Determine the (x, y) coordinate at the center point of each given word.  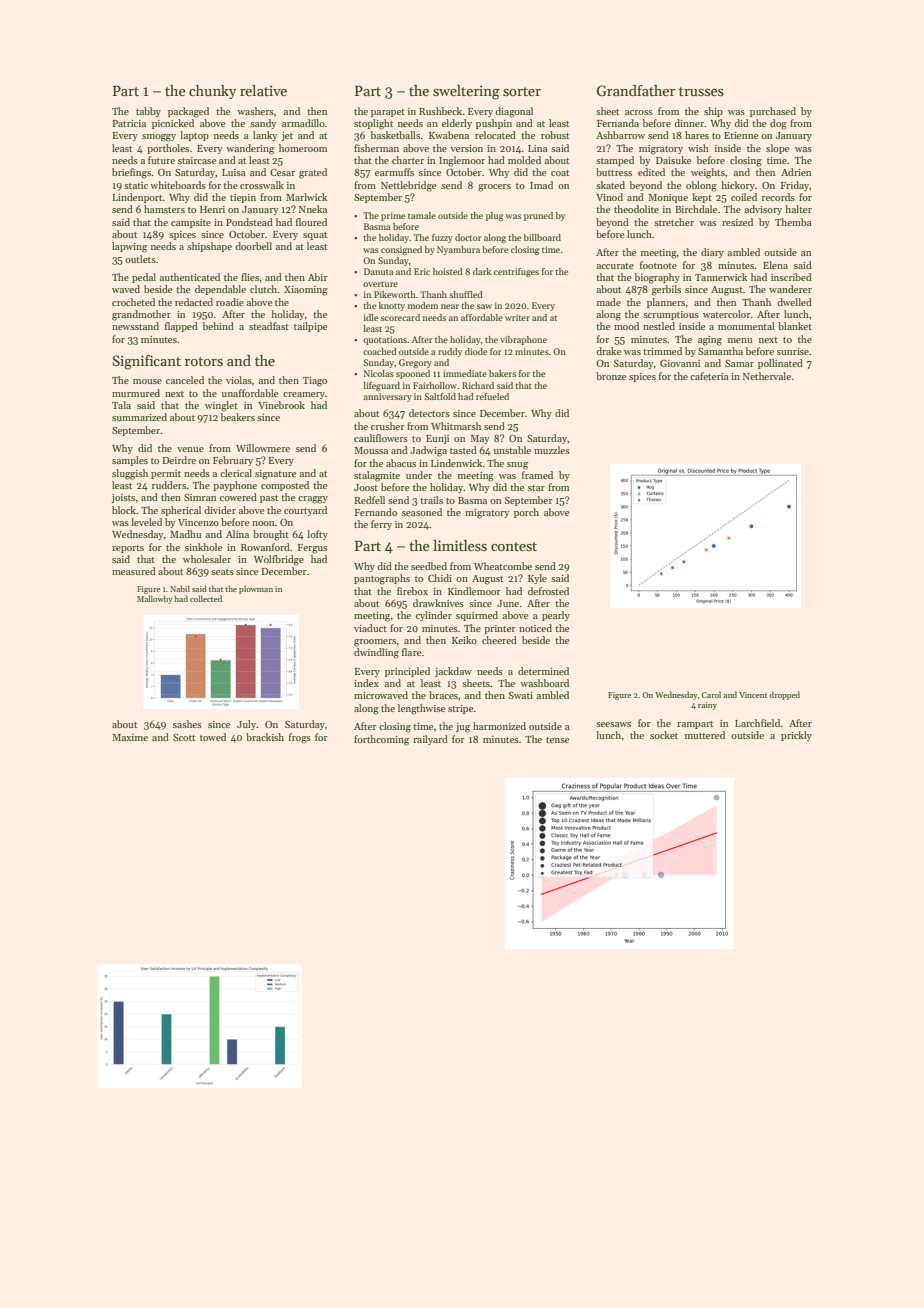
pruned (538, 216)
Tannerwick (721, 277)
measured (134, 571)
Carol (711, 694)
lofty (317, 535)
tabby (148, 112)
